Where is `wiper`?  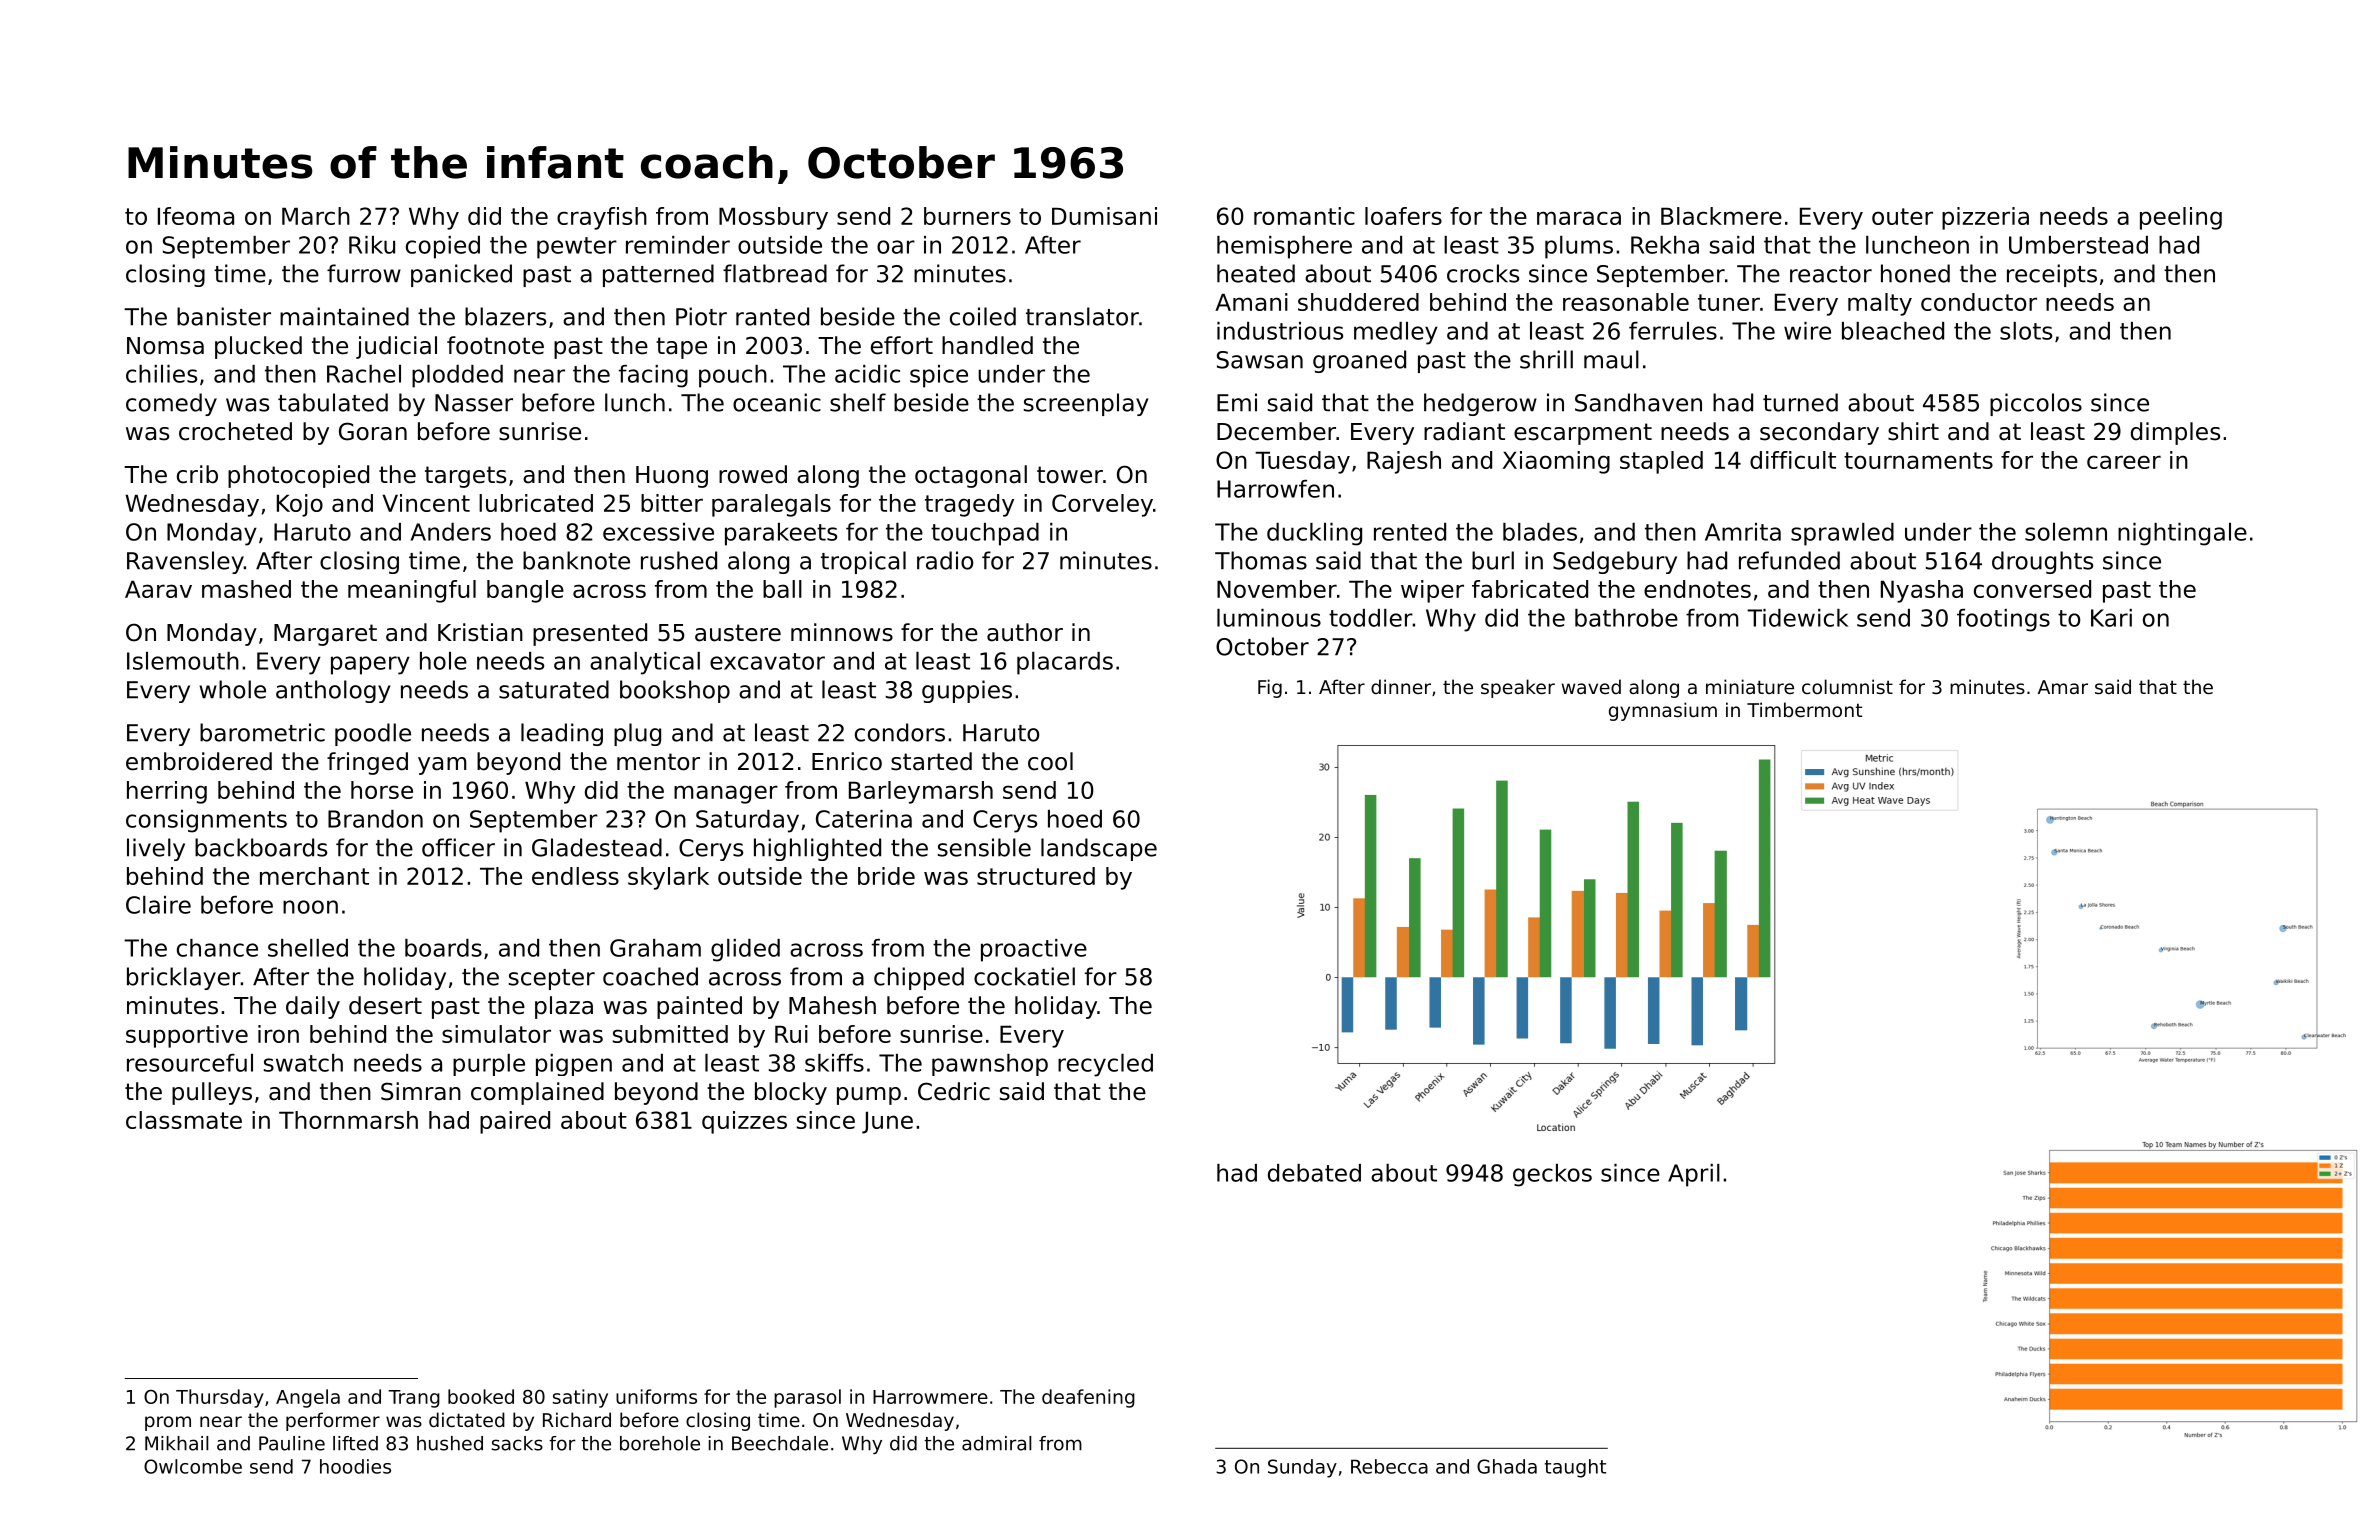 wiper is located at coordinates (1432, 591).
